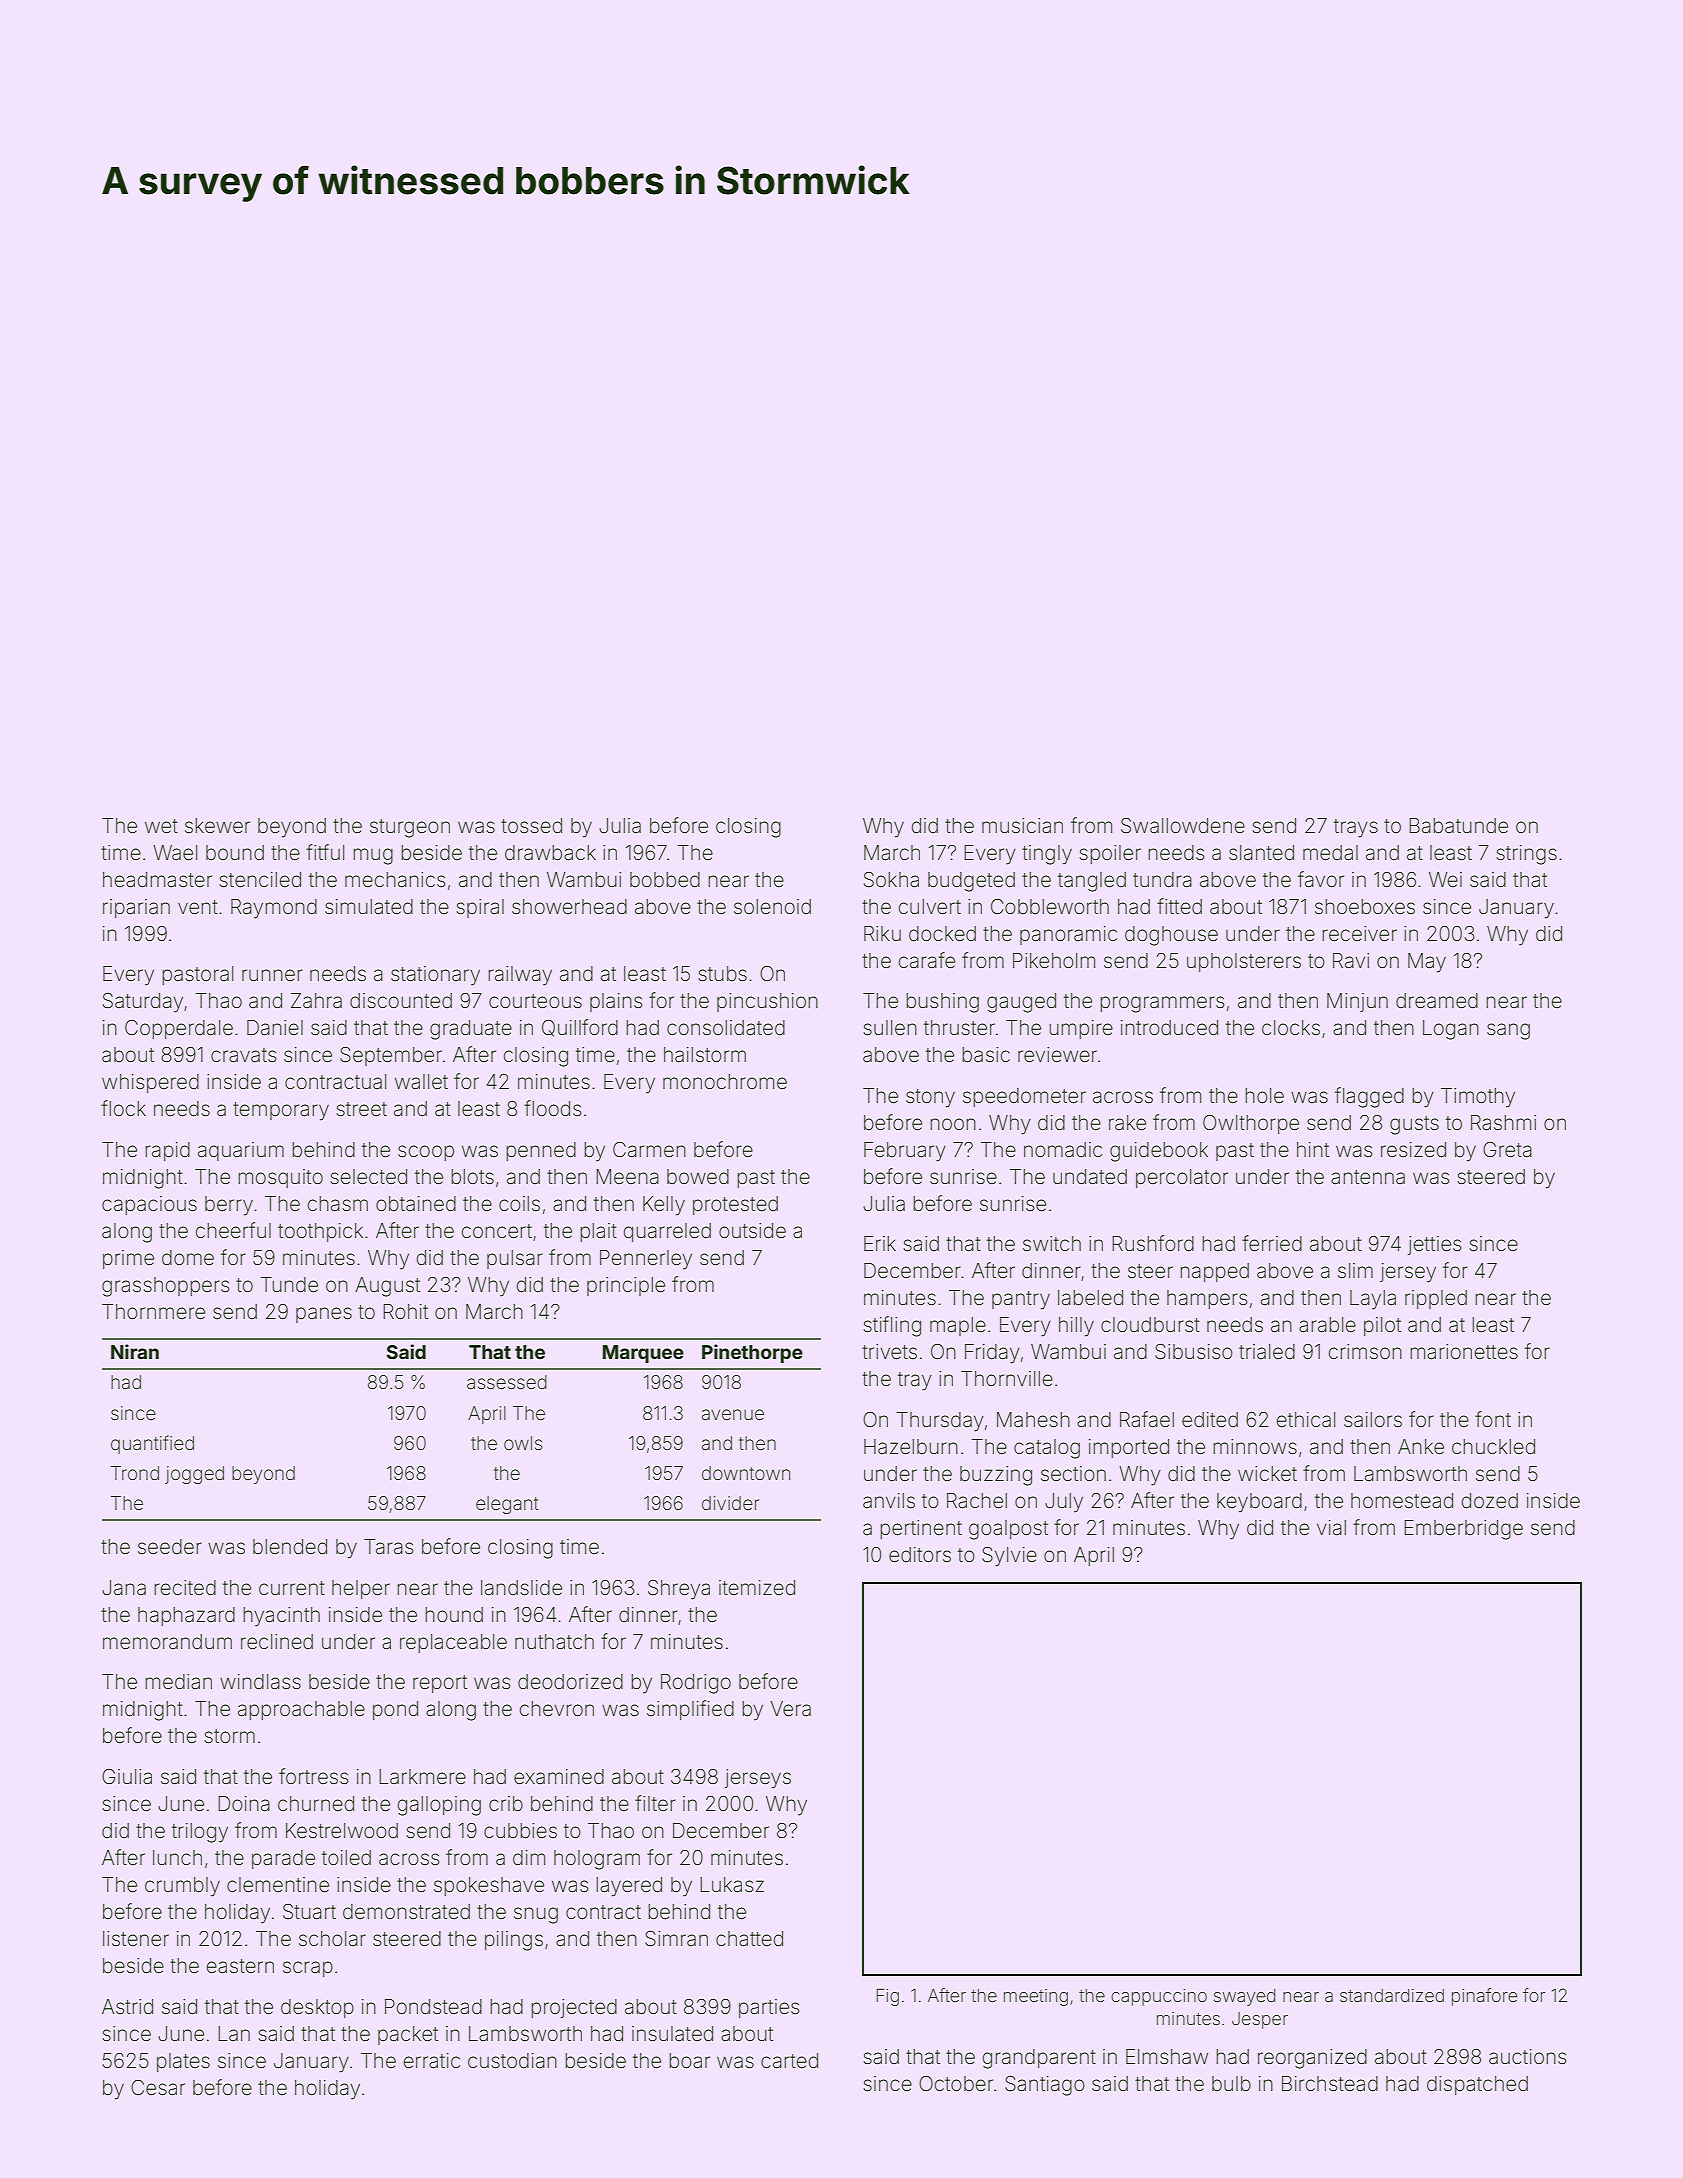 The image size is (1683, 2178). I want to click on Emberbridge, so click(1463, 1530).
